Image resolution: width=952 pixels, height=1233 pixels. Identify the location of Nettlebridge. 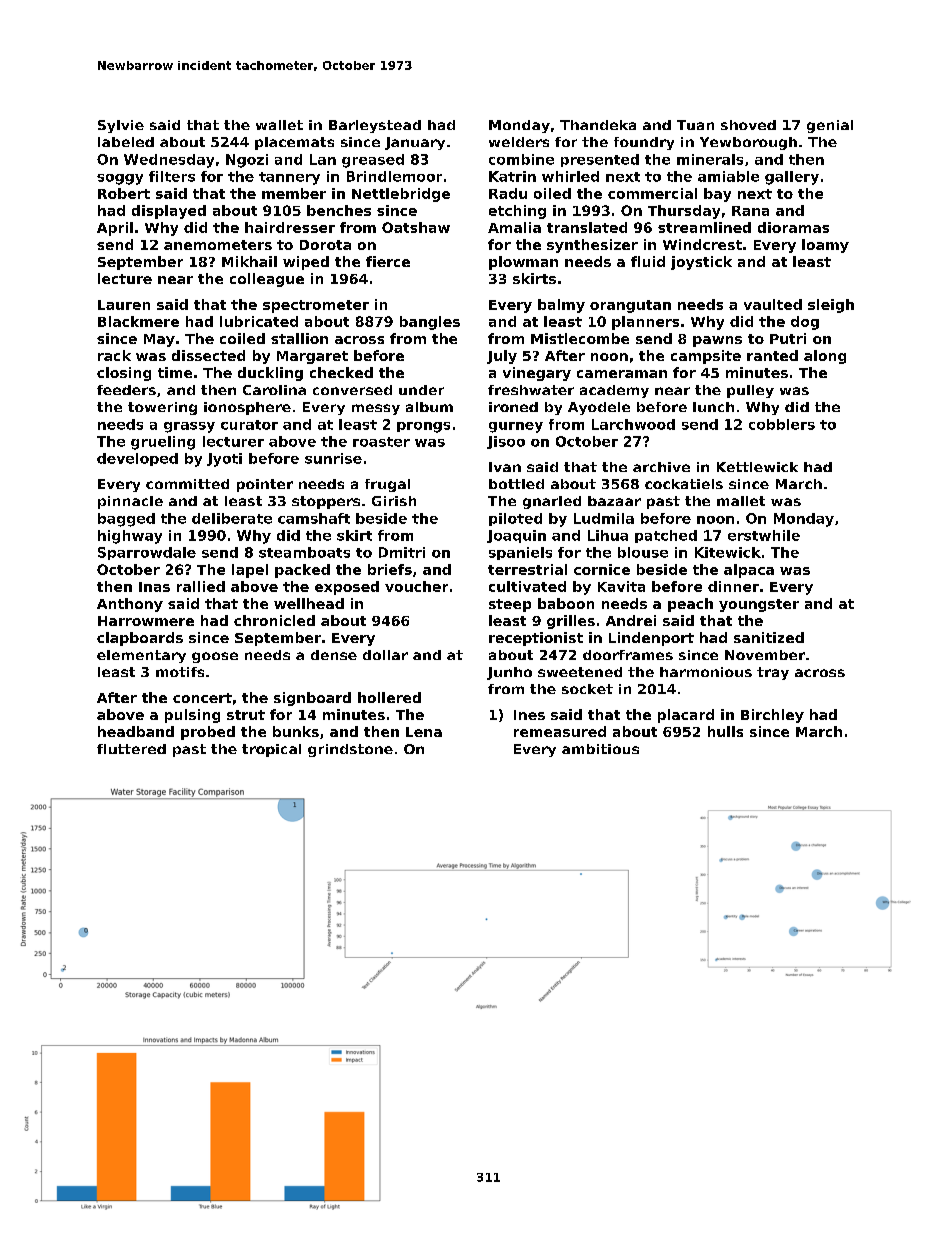
(401, 195).
